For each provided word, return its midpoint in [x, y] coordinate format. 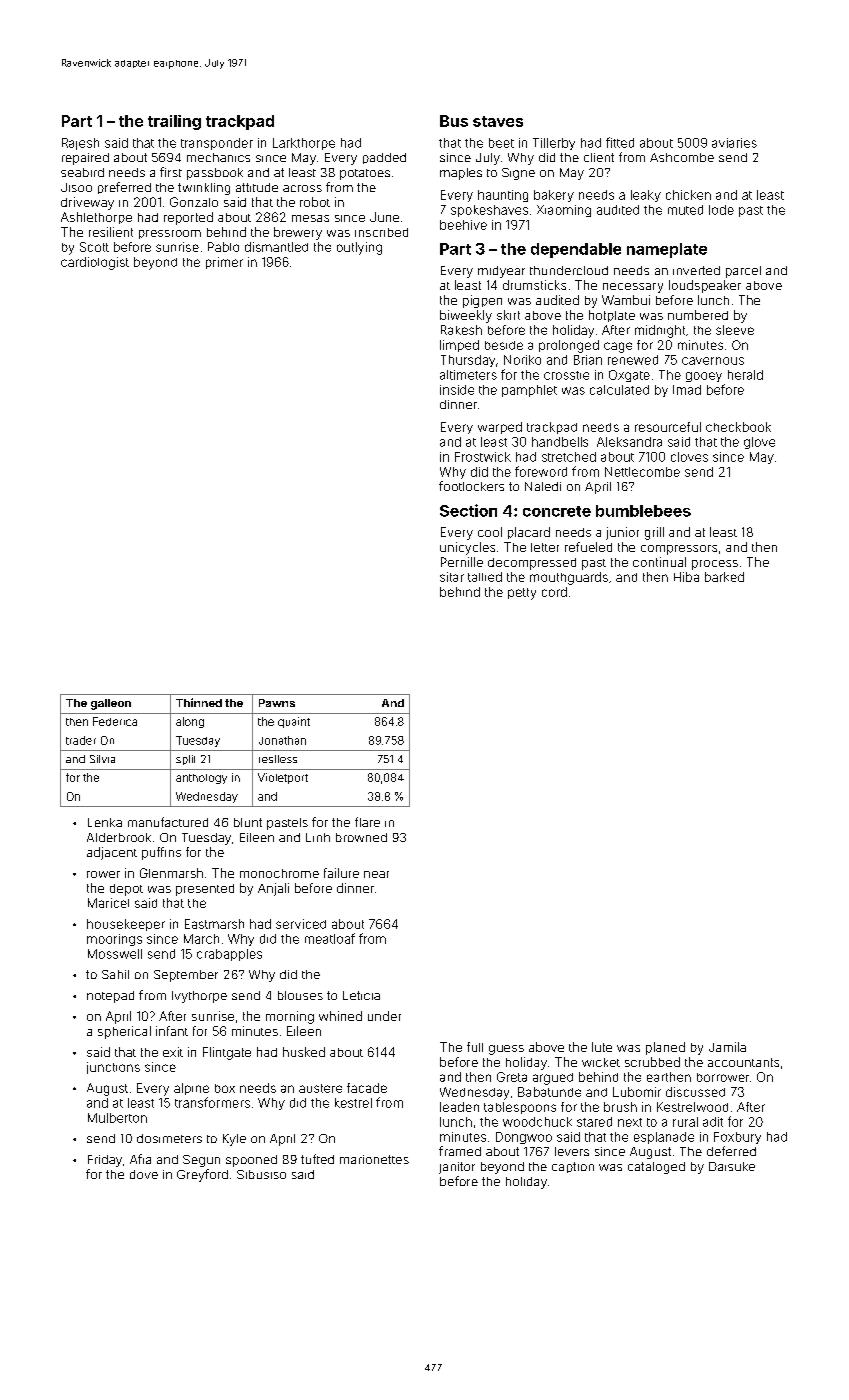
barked [724, 577]
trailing [174, 122]
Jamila [727, 1047]
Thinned [199, 702]
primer [224, 263]
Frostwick [483, 457]
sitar [452, 577]
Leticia [361, 995]
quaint [294, 722]
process [715, 565]
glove [759, 443]
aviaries [734, 143]
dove [144, 1174]
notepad [110, 997]
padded [384, 158]
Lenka [105, 822]
